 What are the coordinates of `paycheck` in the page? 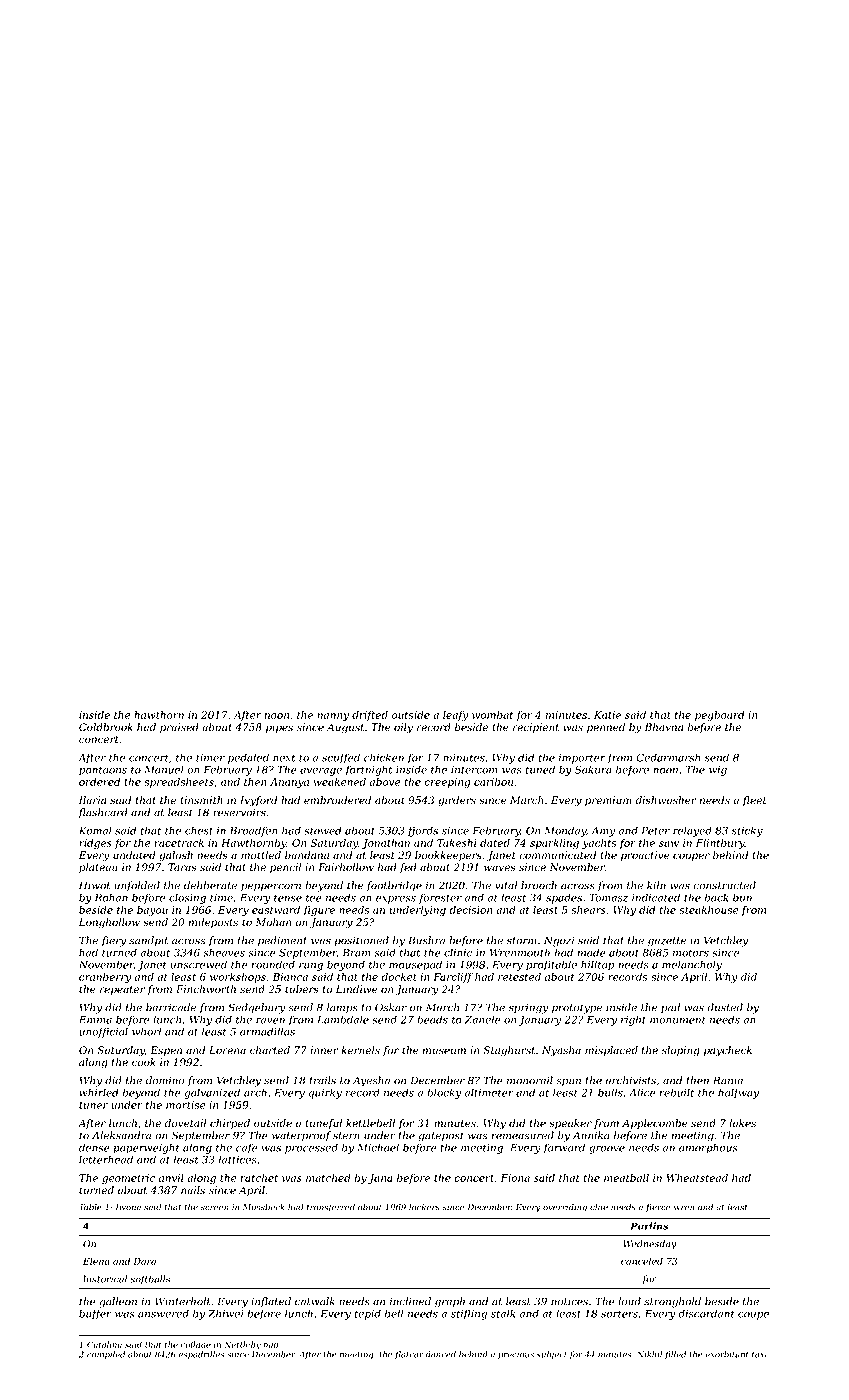 It's located at (727, 1051).
